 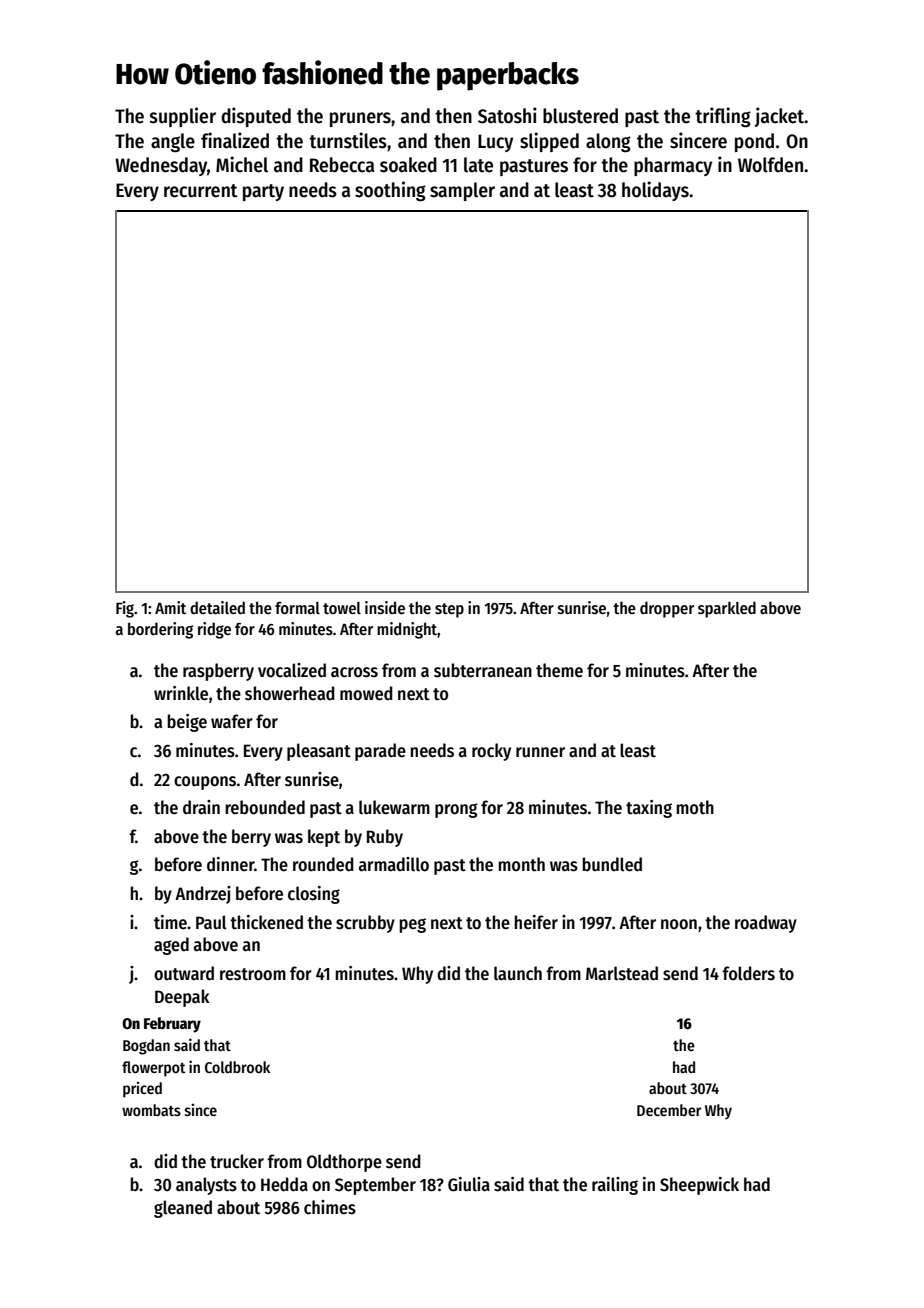 What do you see at coordinates (518, 973) in the image?
I see `launch` at bounding box center [518, 973].
